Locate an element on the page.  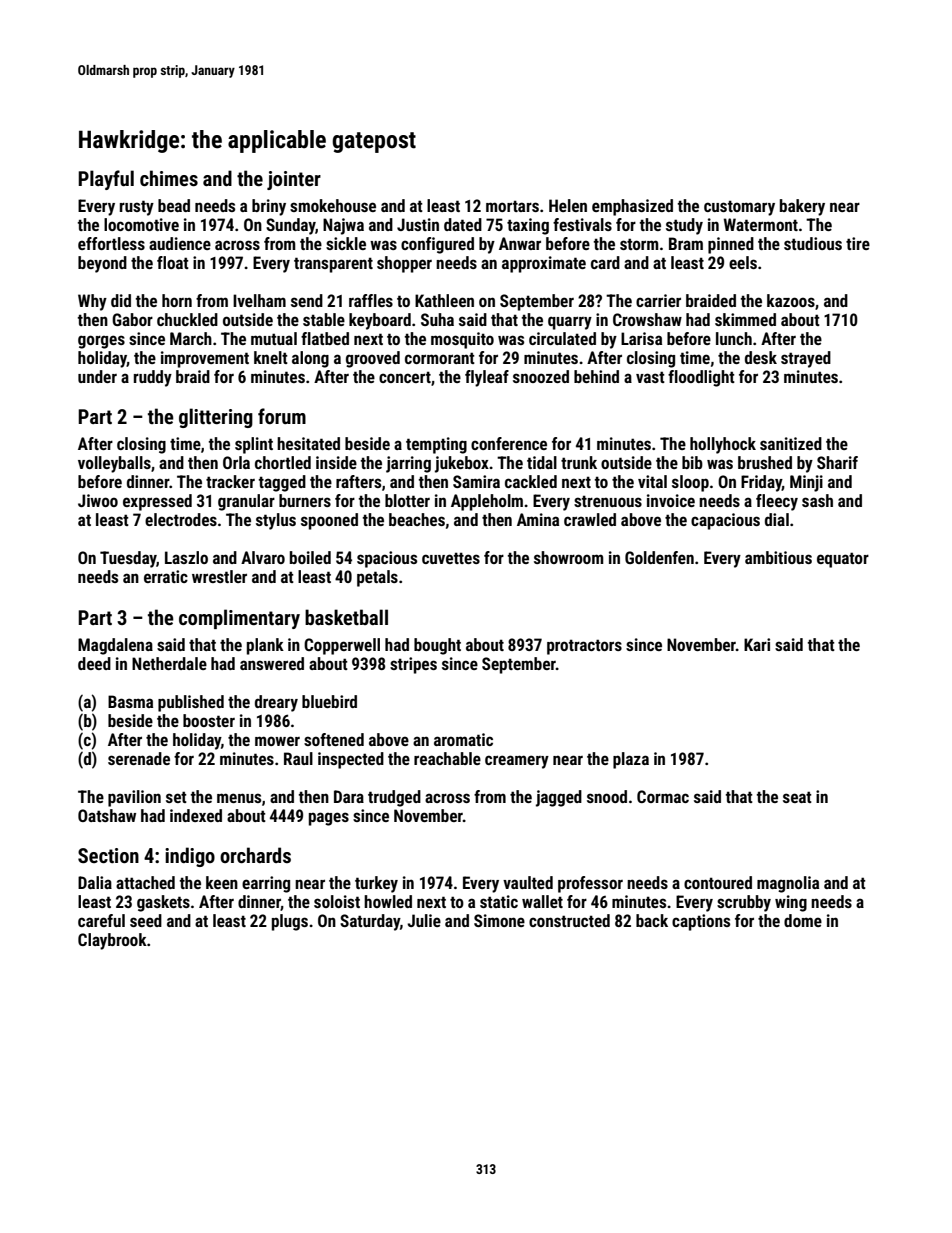
Playful is located at coordinates (106, 180).
